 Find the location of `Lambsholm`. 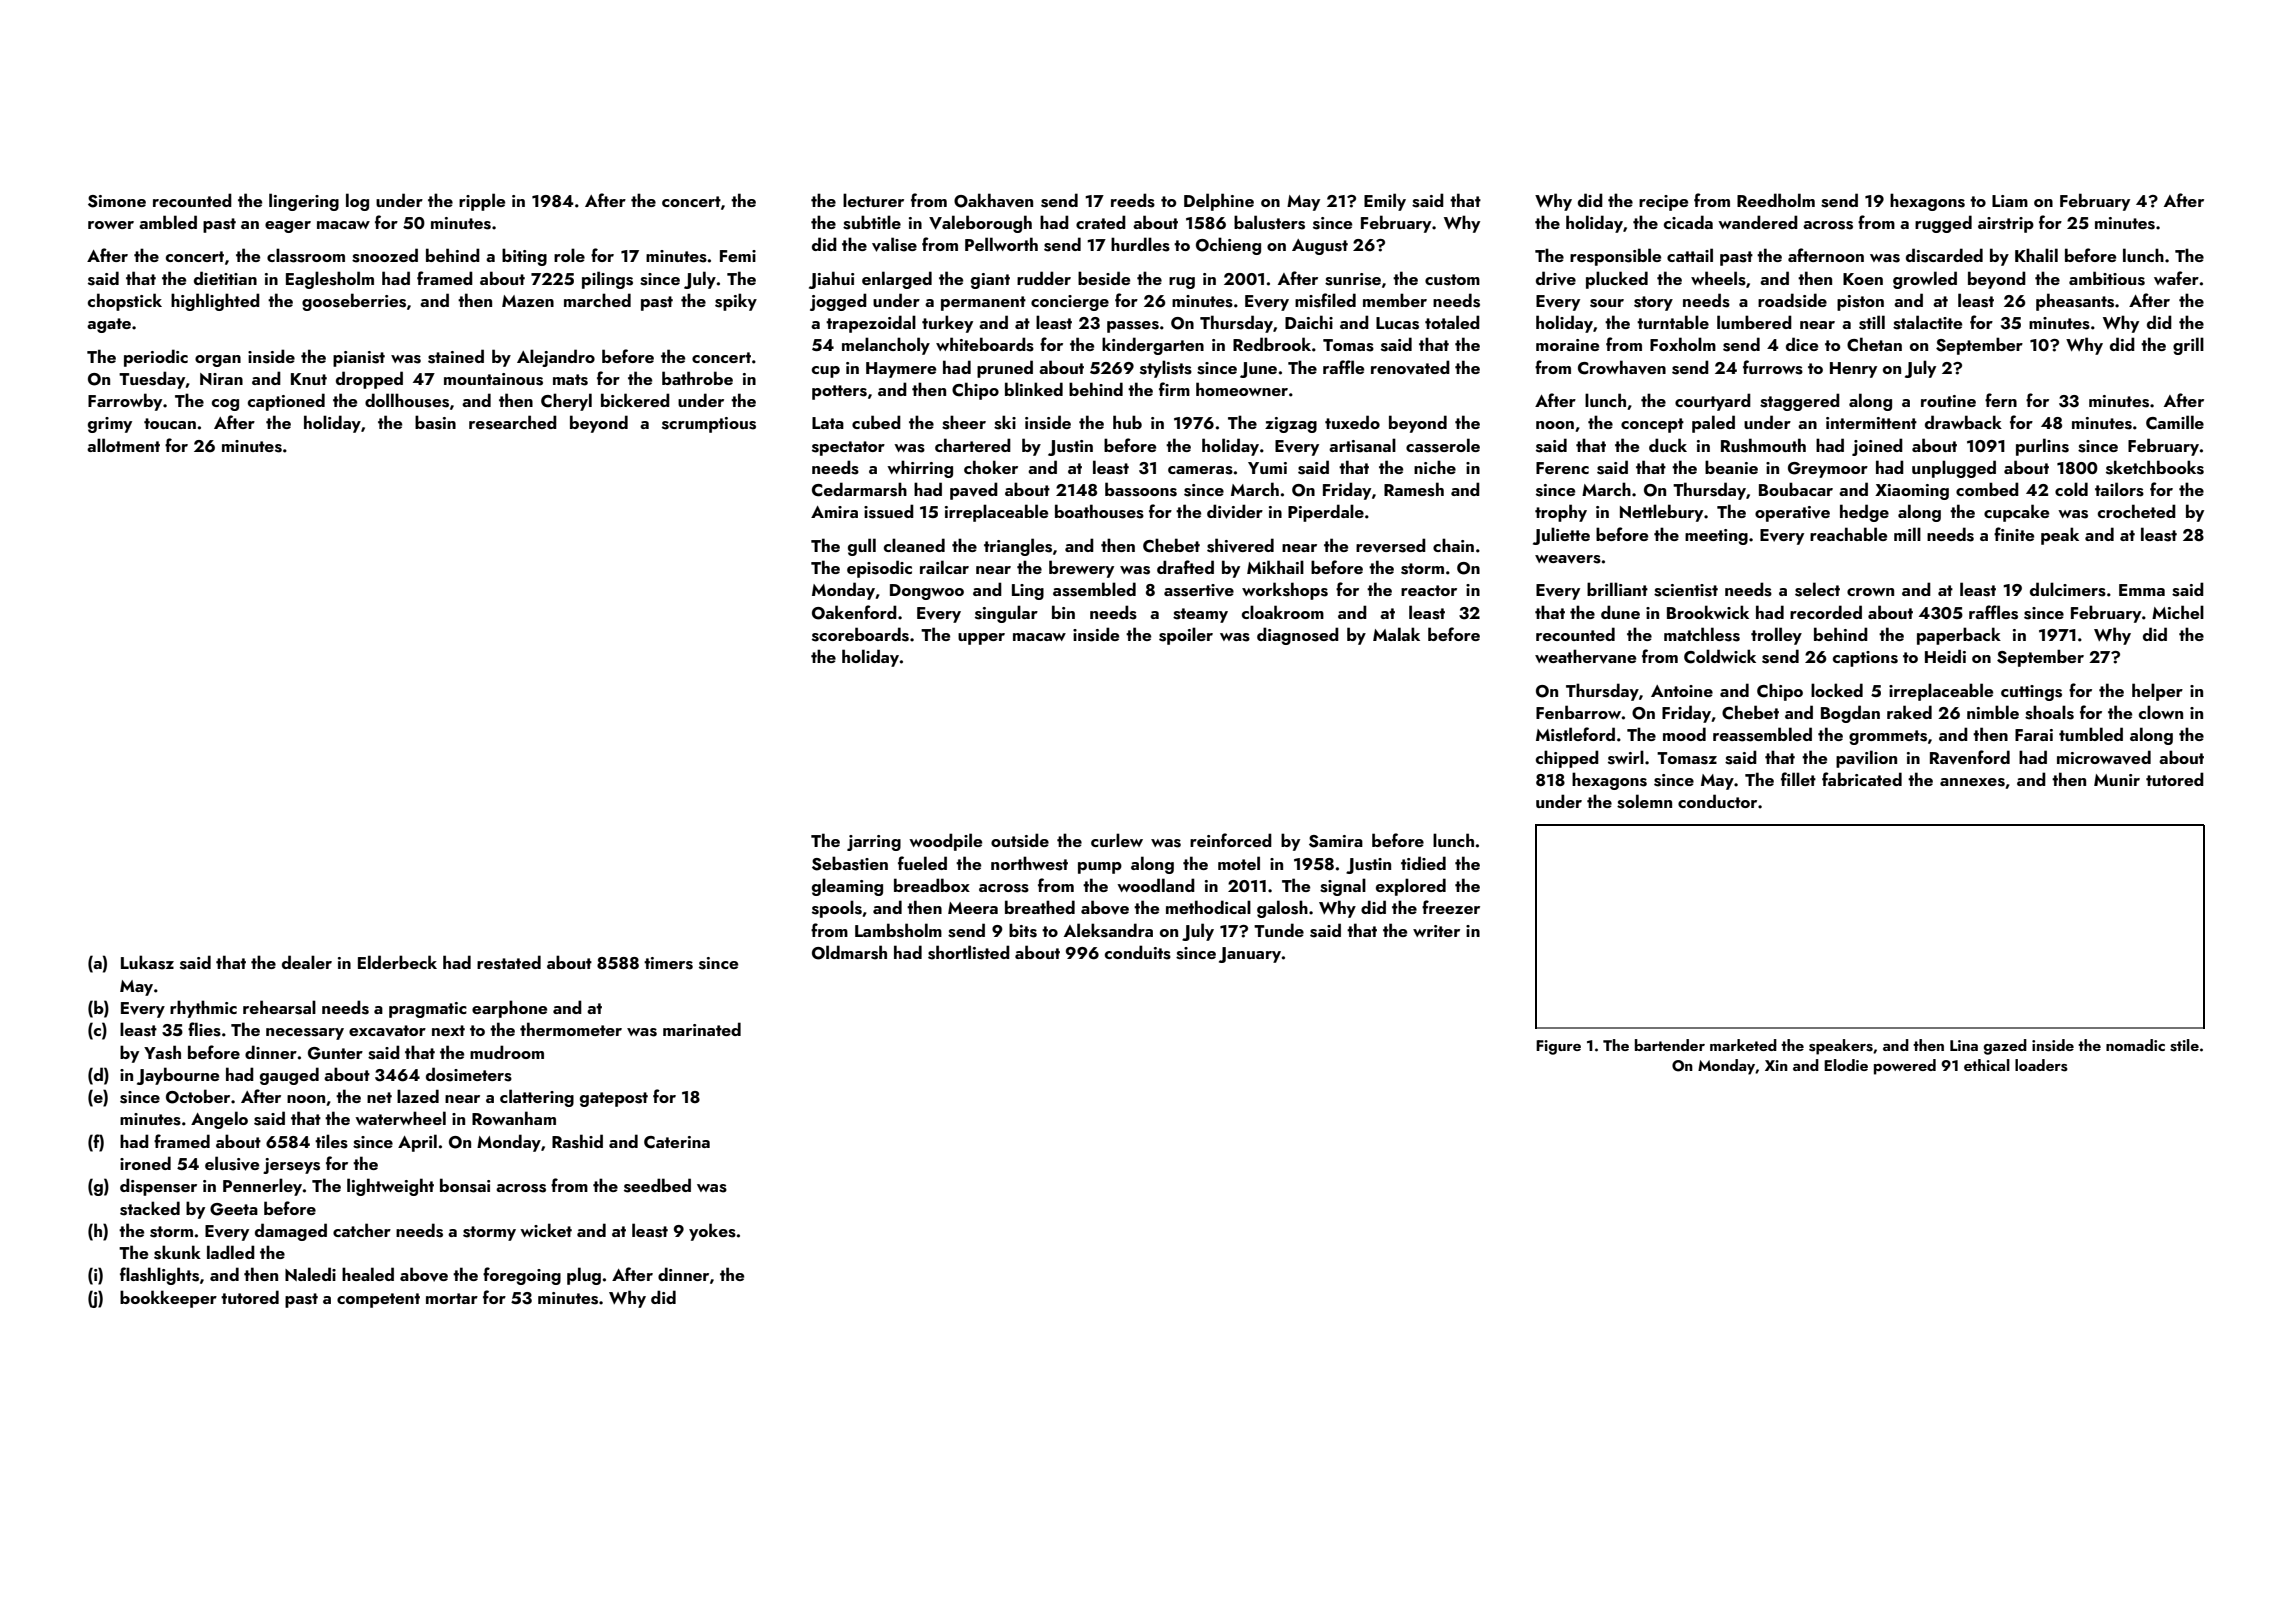

Lambsholm is located at coordinates (898, 930).
